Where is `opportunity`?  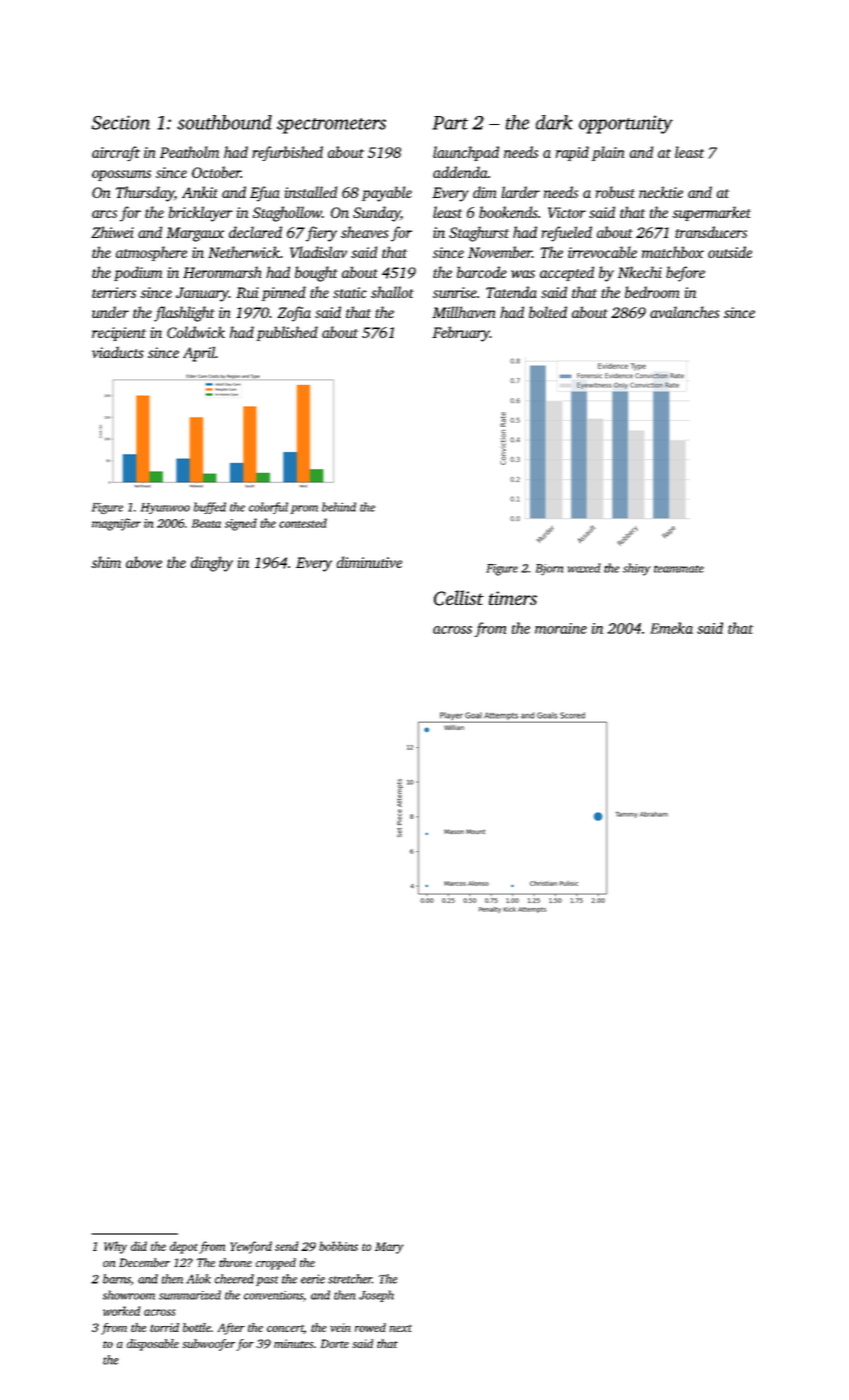
opportunity is located at coordinates (626, 124).
